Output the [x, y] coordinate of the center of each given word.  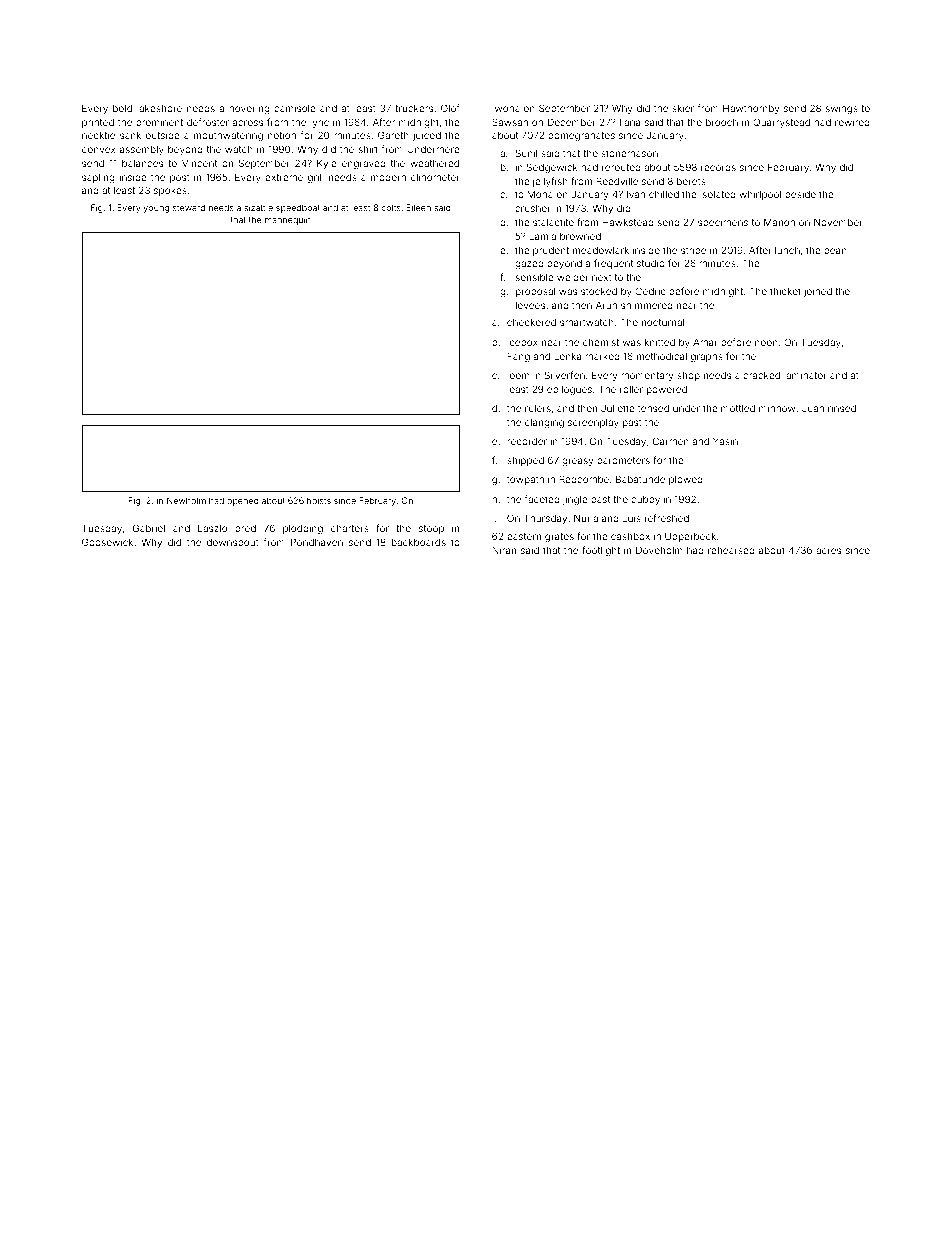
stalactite [553, 222]
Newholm [186, 500]
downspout [233, 543]
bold [122, 108]
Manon [779, 222]
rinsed [842, 408]
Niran [504, 550]
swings [842, 109]
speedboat [298, 208]
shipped [525, 461]
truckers [414, 108]
